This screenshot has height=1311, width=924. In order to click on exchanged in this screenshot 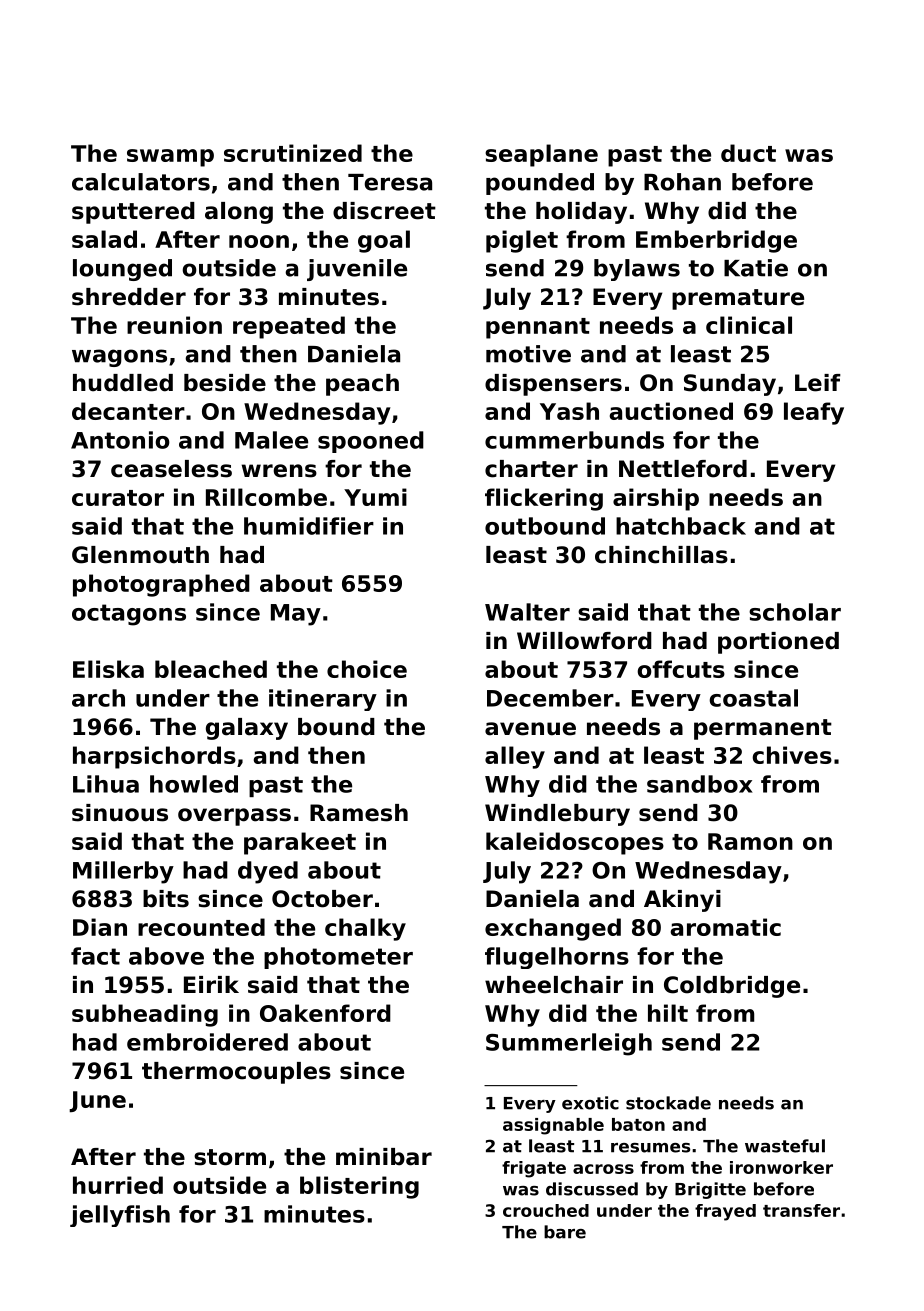, I will do `click(553, 929)`.
